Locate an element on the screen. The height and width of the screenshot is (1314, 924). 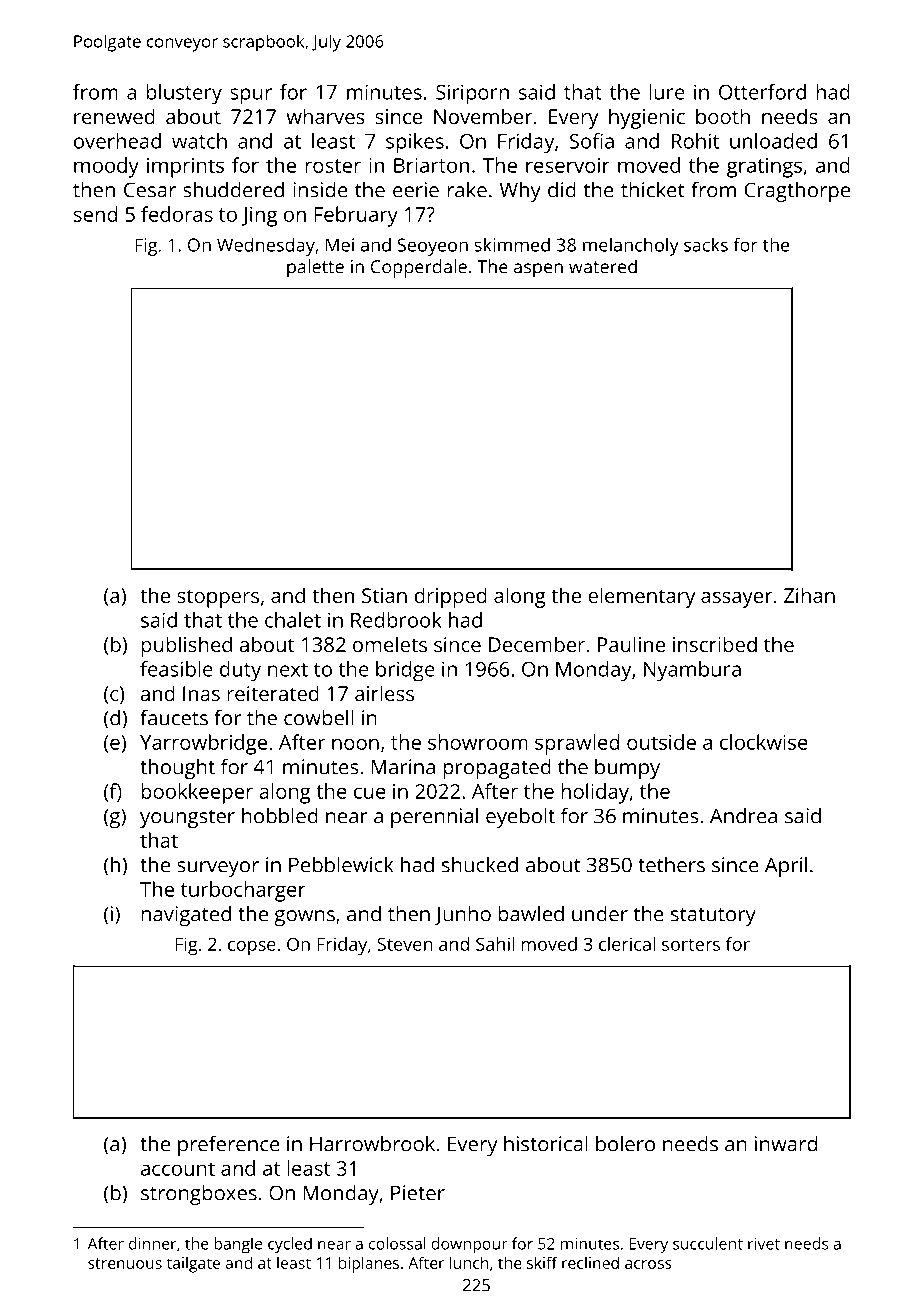
lure is located at coordinates (667, 92).
